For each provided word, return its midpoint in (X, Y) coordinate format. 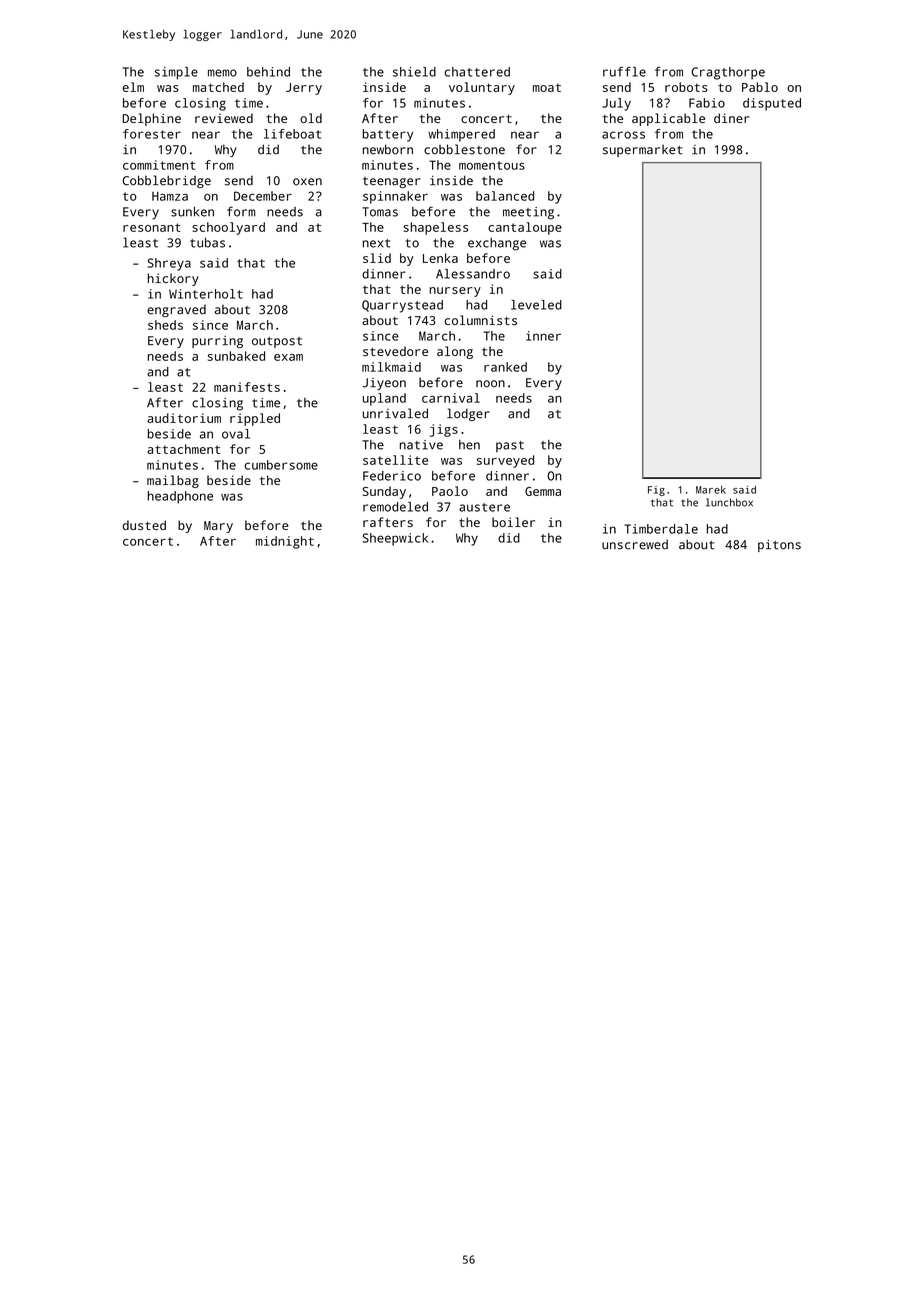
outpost (277, 342)
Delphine (152, 119)
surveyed (505, 461)
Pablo (760, 87)
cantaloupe (525, 228)
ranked (505, 367)
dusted (144, 525)
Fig (656, 491)
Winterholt (206, 294)
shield (414, 72)
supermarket (642, 151)
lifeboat (292, 134)
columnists (480, 320)
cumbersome (281, 465)
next (376, 243)
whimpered (461, 135)
